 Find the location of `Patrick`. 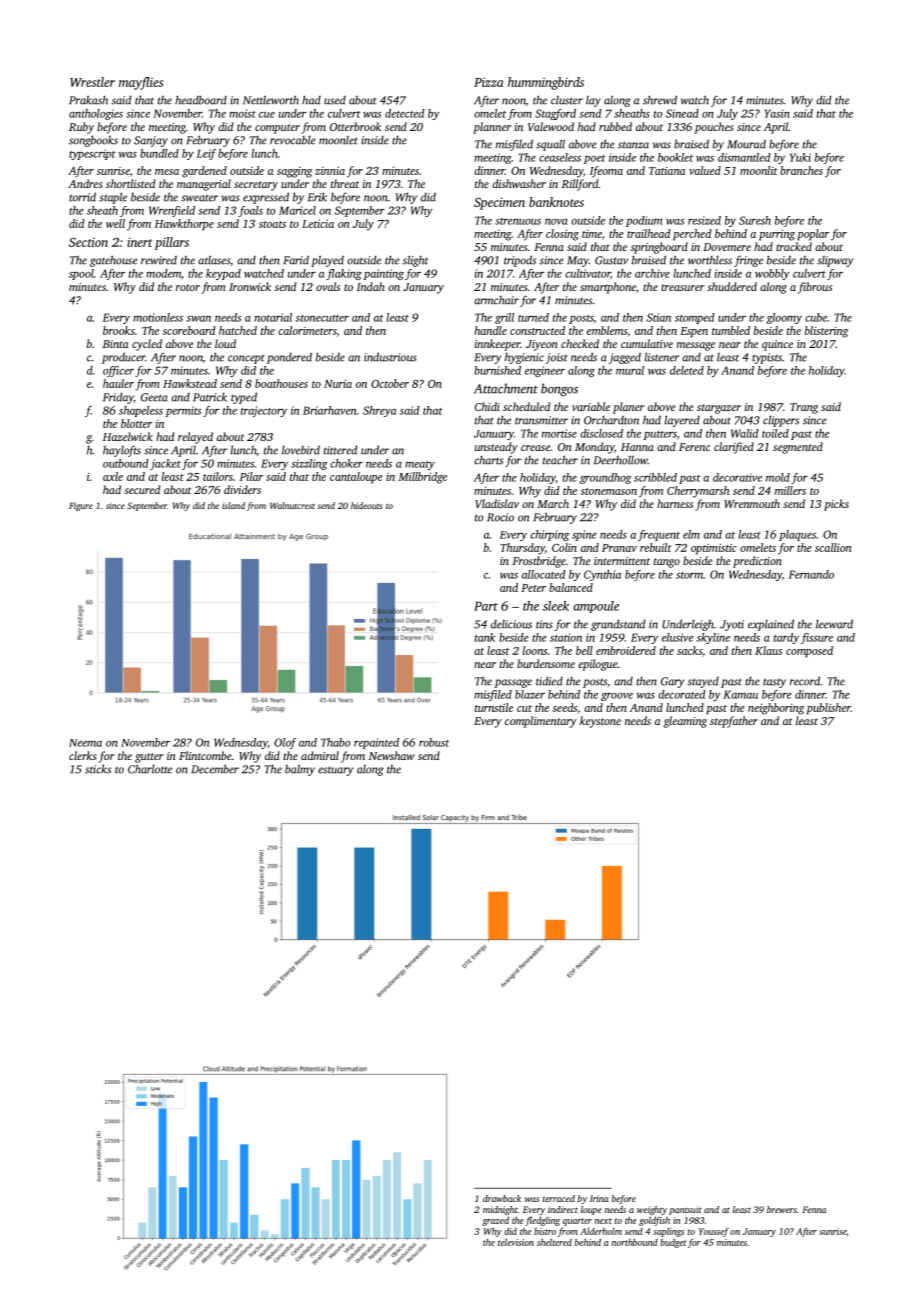

Patrick is located at coordinates (210, 397).
